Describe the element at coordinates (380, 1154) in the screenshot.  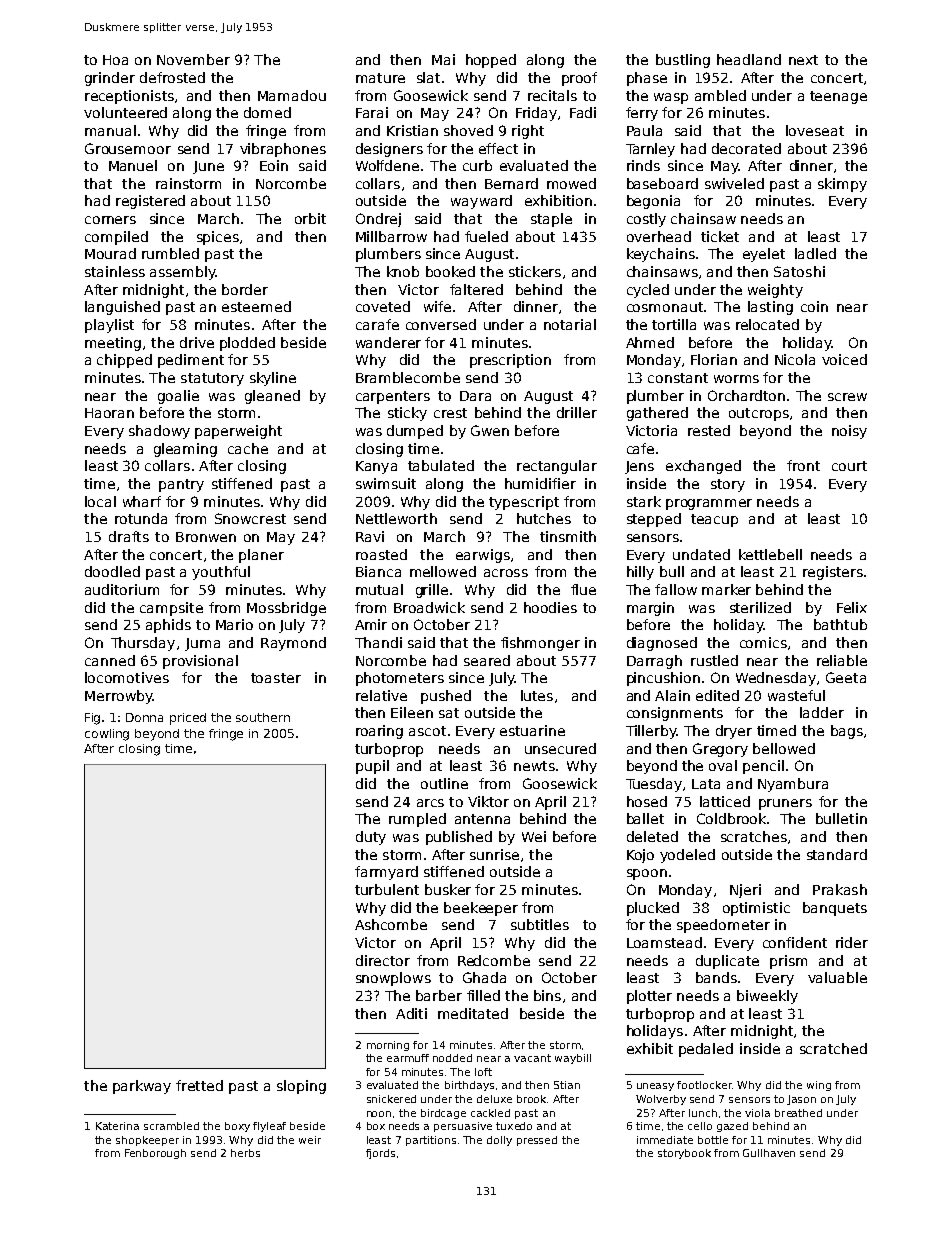
I see `fjords` at that location.
